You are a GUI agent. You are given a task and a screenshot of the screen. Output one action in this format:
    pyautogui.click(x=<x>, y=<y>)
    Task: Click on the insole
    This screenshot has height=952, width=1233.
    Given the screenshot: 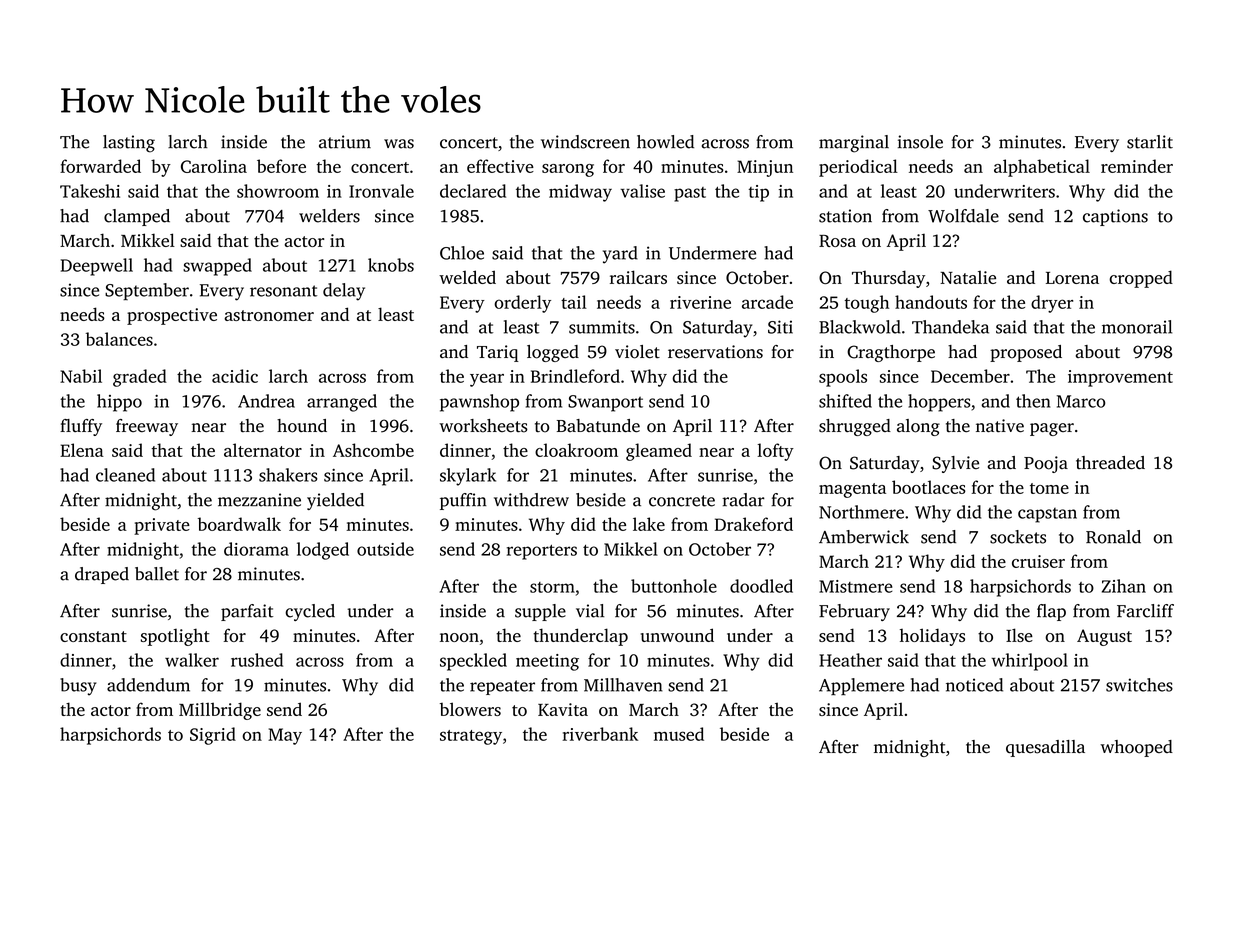 What is the action you would take?
    pyautogui.click(x=920, y=142)
